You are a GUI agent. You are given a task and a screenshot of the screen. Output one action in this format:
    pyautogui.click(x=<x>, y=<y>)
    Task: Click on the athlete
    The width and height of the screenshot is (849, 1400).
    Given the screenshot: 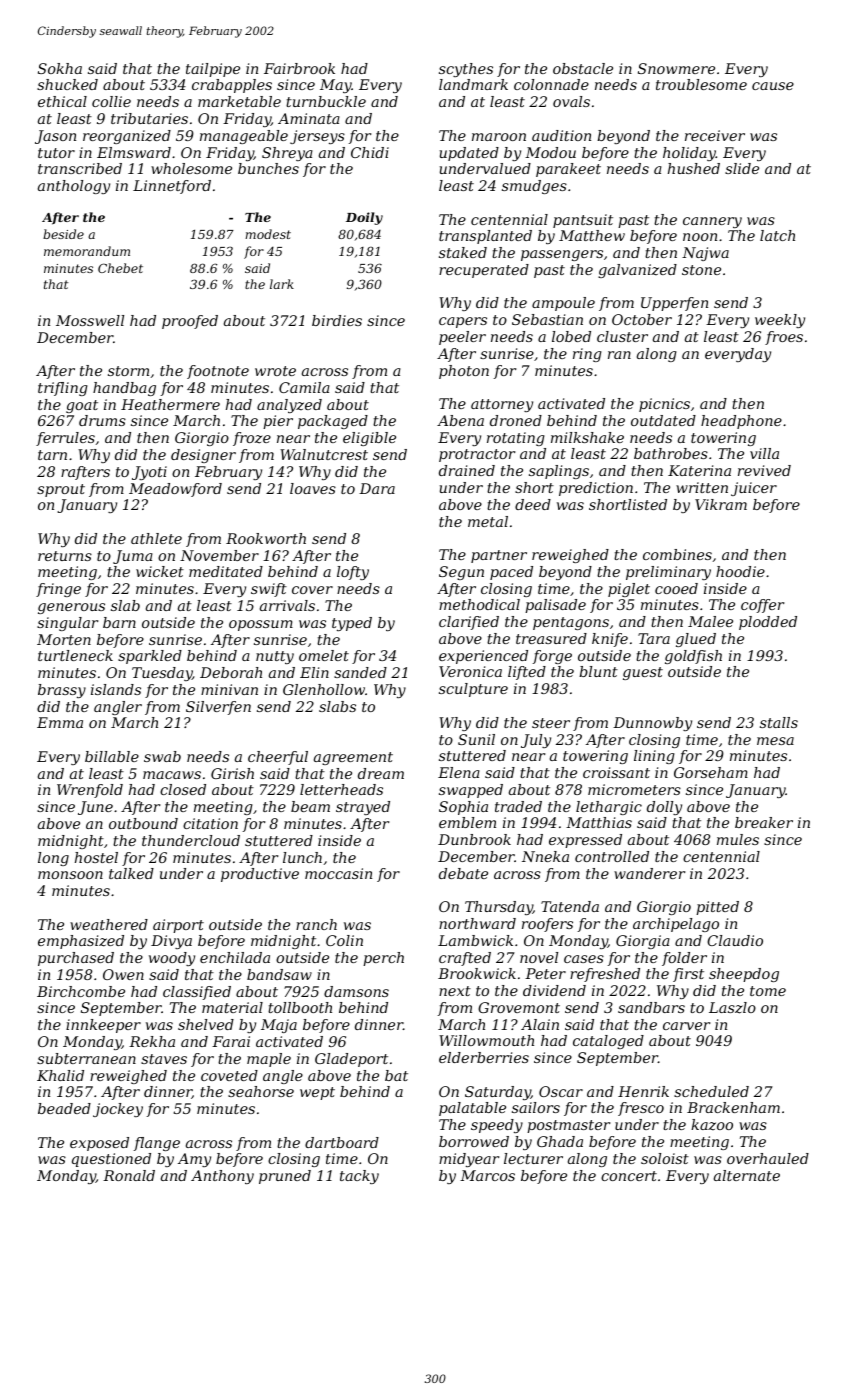 What is the action you would take?
    pyautogui.click(x=156, y=538)
